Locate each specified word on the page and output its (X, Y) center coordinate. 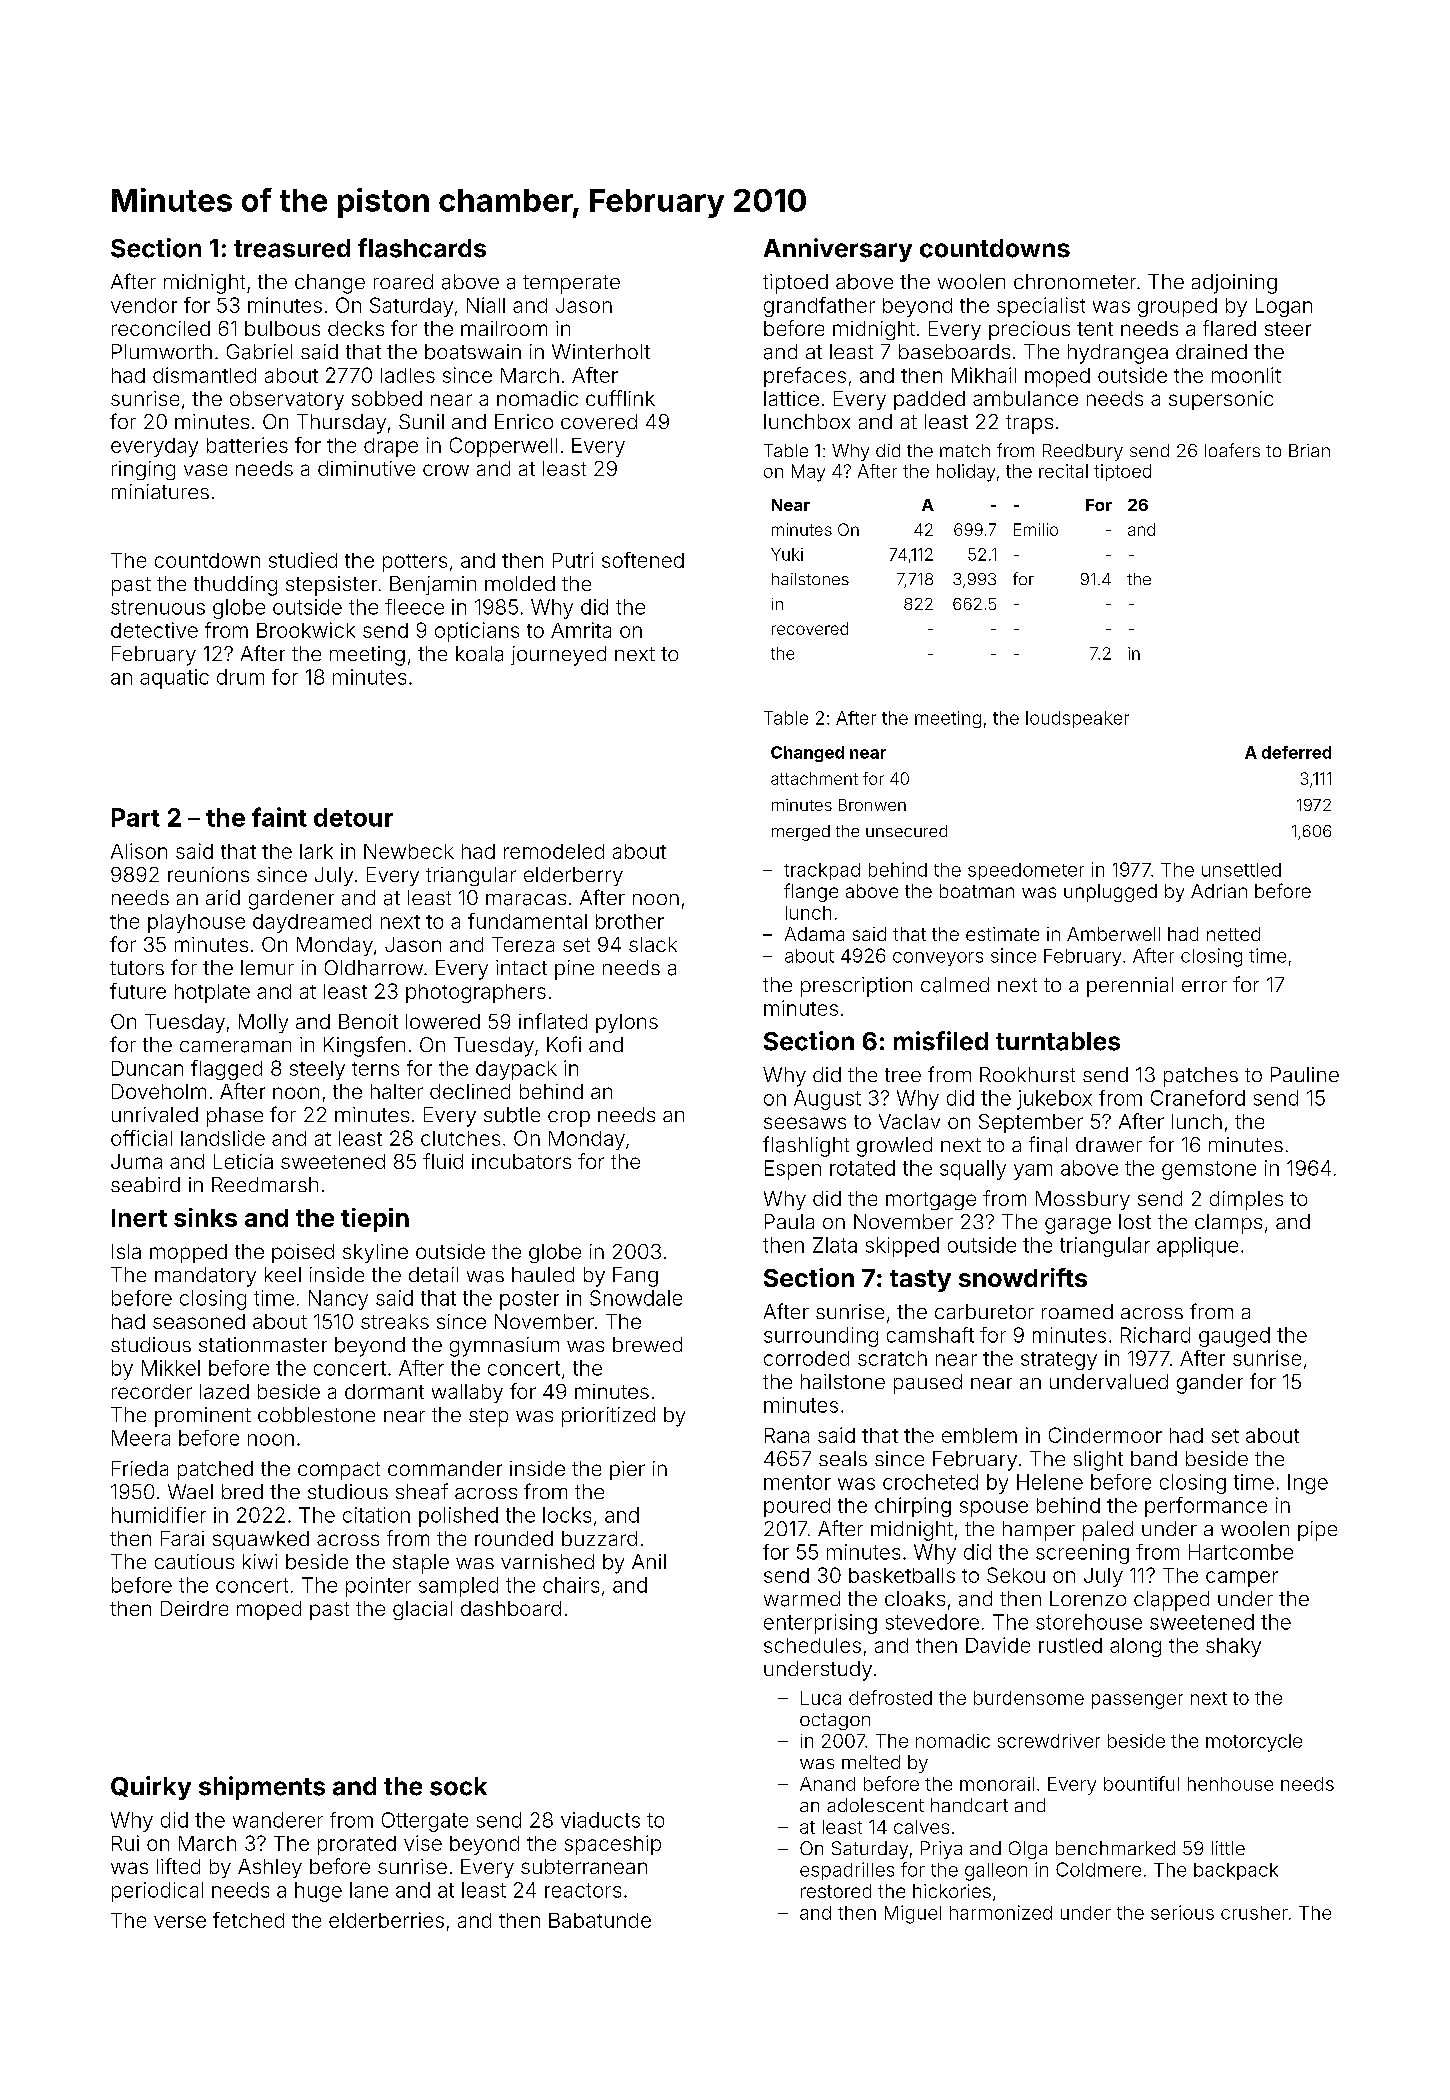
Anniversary (838, 250)
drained (1211, 351)
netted (1233, 934)
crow (446, 470)
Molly (263, 1023)
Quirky (151, 1788)
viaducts (600, 1820)
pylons (627, 1023)
